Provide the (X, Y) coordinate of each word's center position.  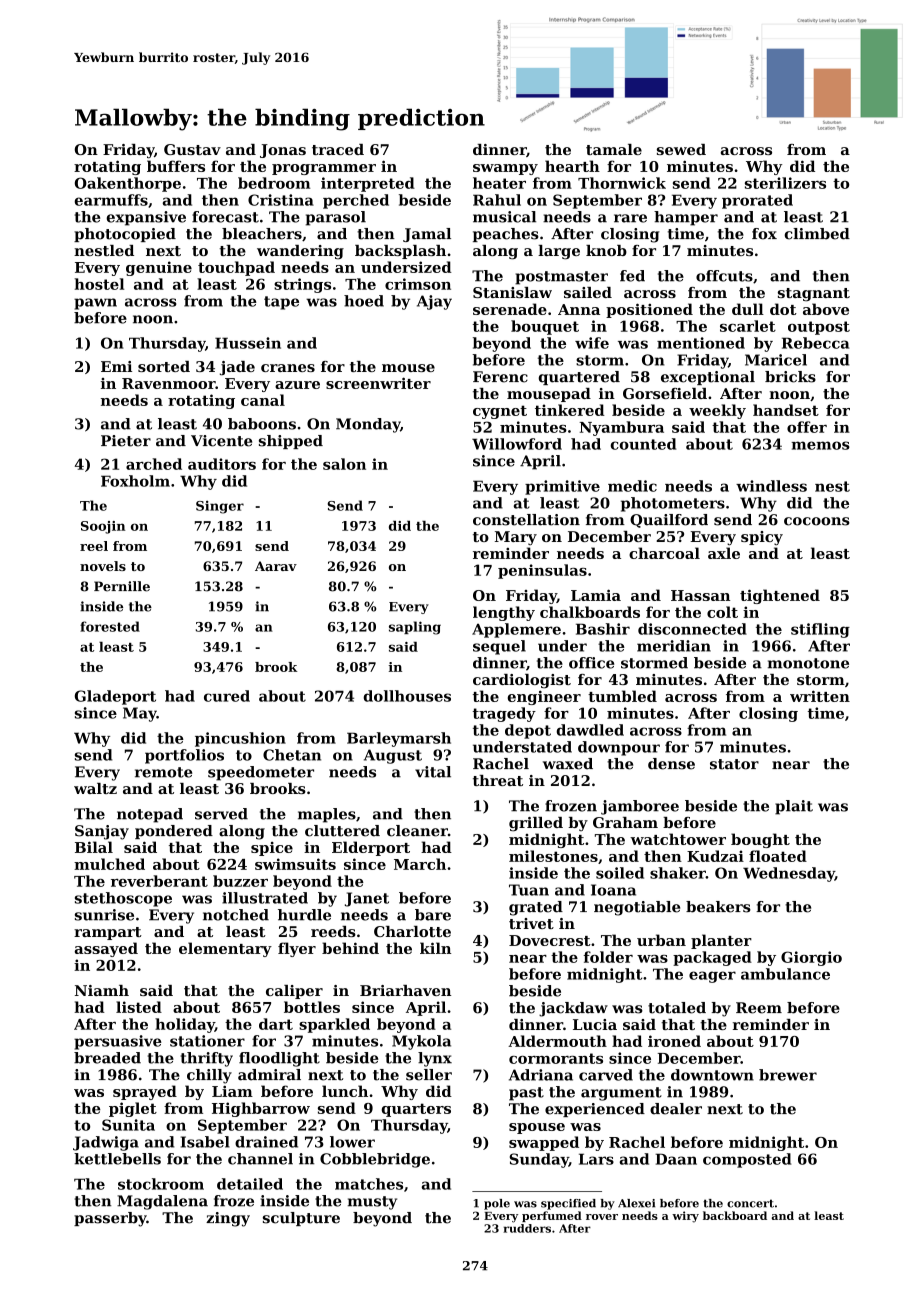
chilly (209, 1076)
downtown (712, 1075)
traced (338, 149)
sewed (681, 149)
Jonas (283, 151)
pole (497, 1204)
